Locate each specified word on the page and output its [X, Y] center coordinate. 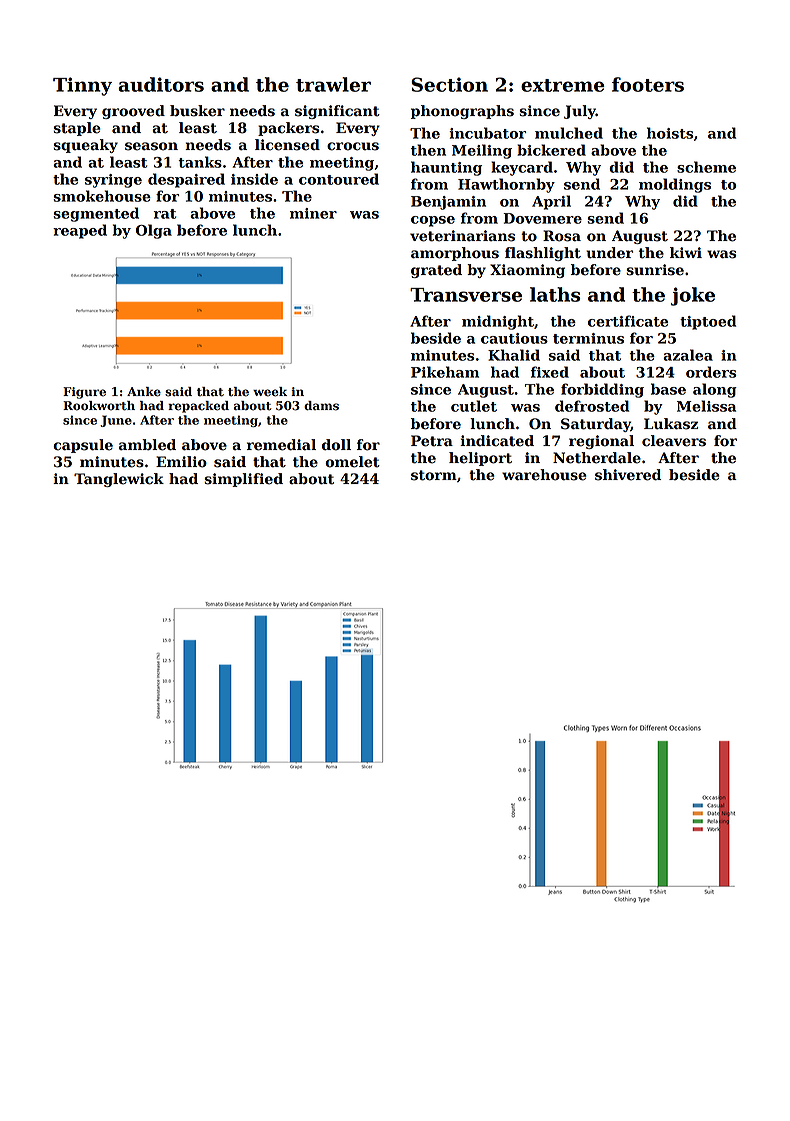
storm [434, 475]
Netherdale [597, 458]
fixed [550, 372]
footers [648, 84]
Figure [84, 393]
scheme [706, 167]
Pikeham [445, 372]
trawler [333, 84]
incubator [487, 133]
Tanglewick [119, 480]
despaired [186, 180]
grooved [133, 112]
